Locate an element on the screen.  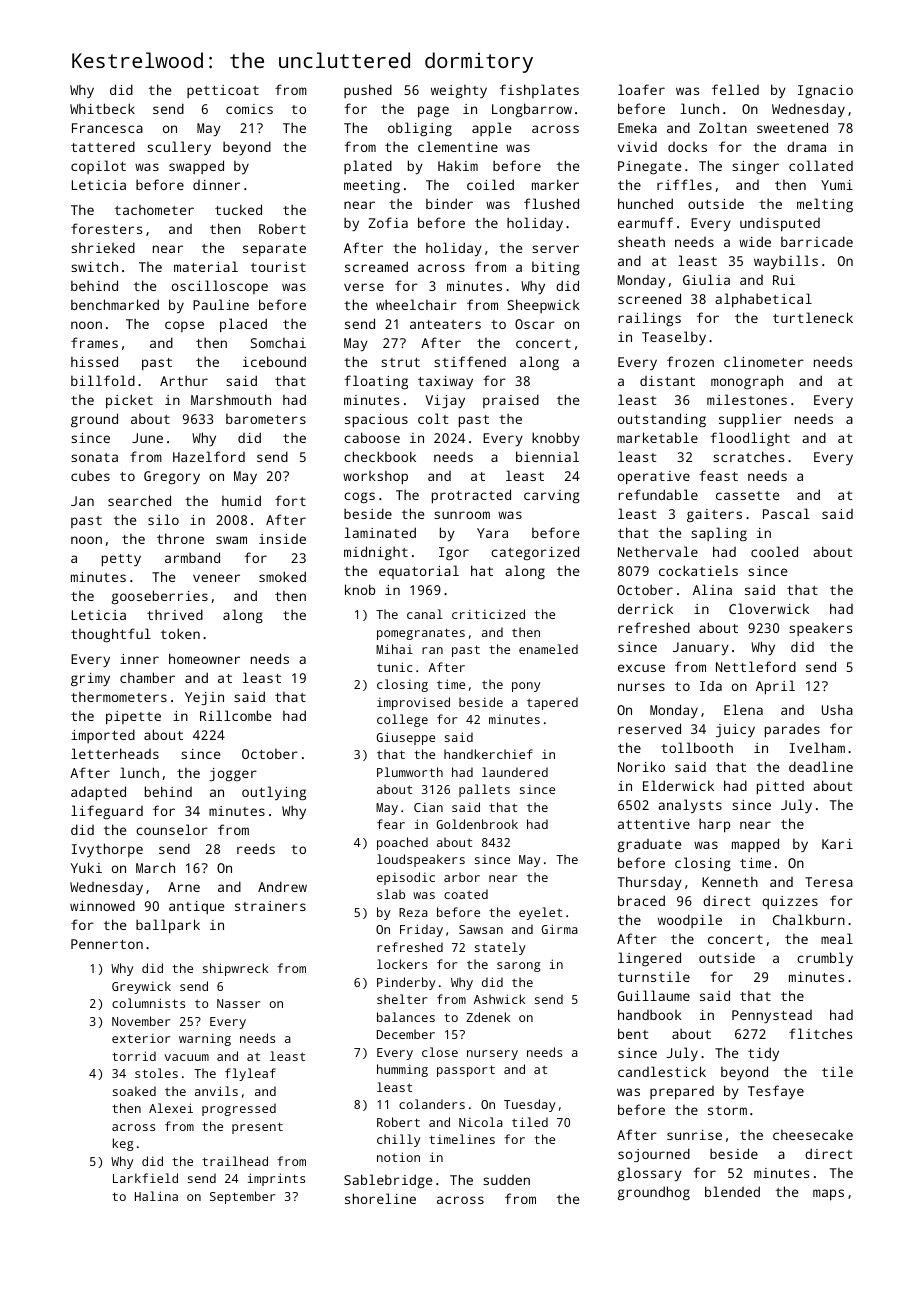
sarong is located at coordinates (519, 967).
